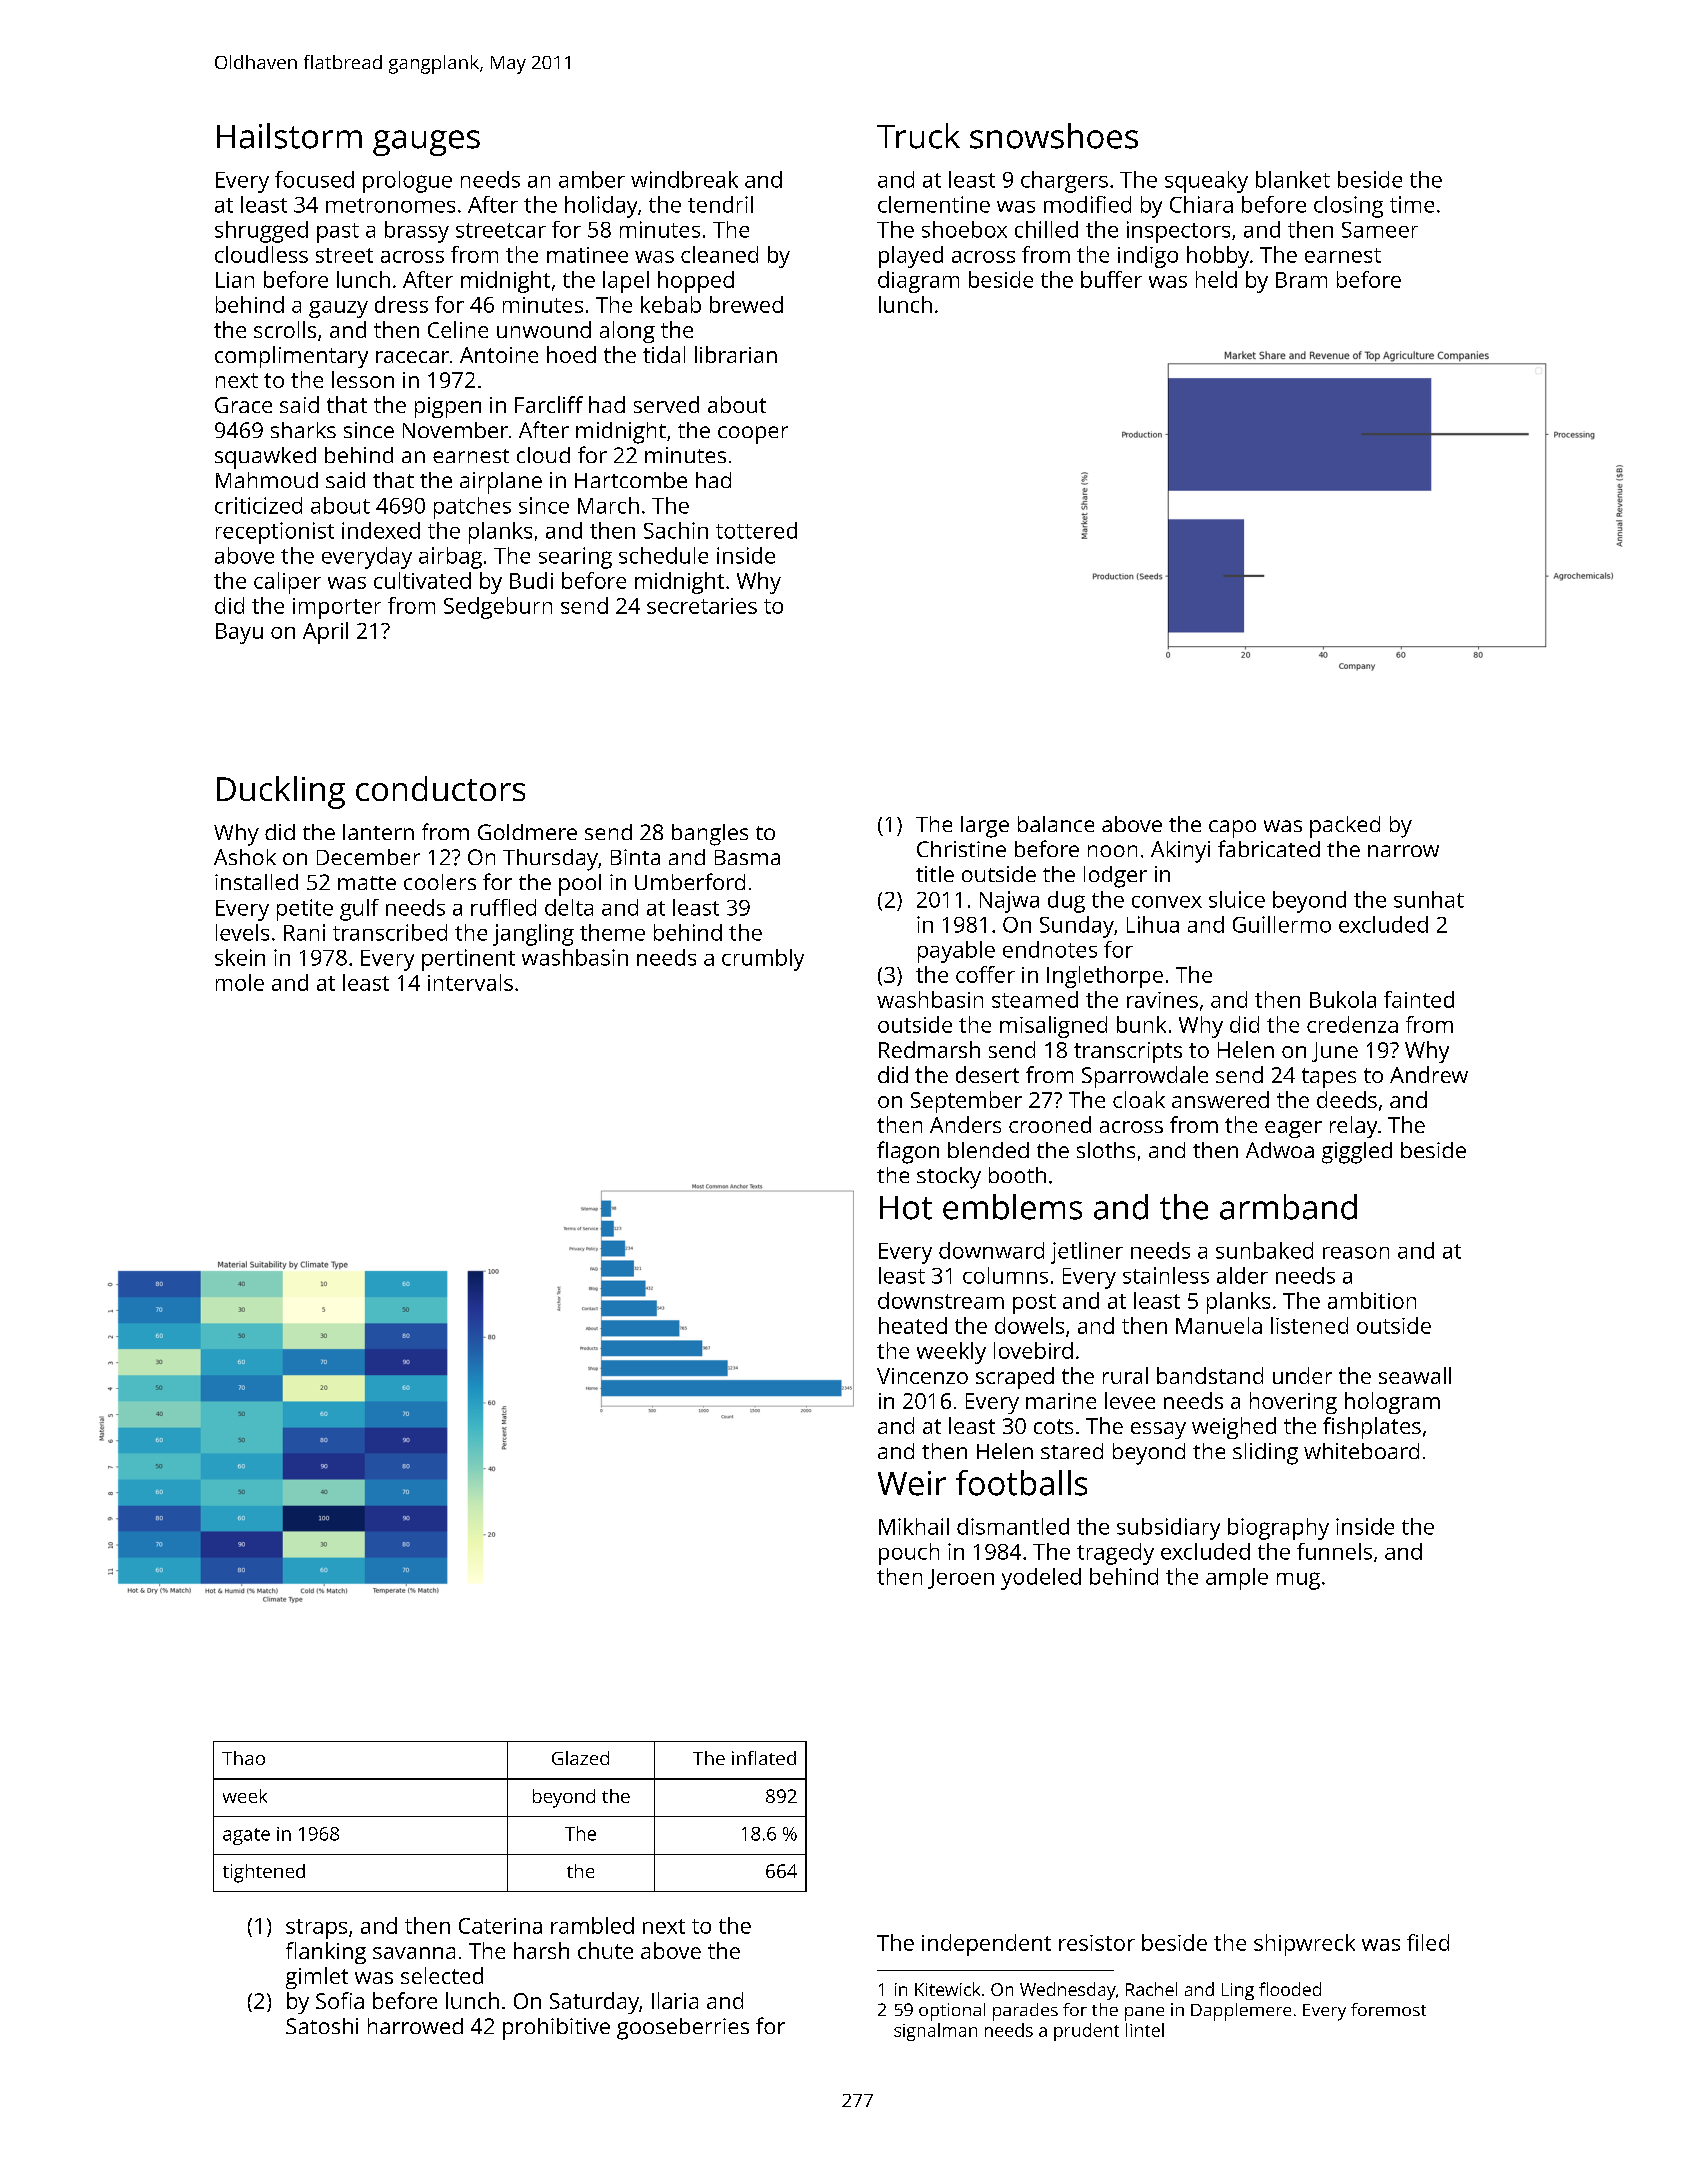 This screenshot has height=2178, width=1683. Describe the element at coordinates (720, 204) in the screenshot. I see `tendril` at that location.
